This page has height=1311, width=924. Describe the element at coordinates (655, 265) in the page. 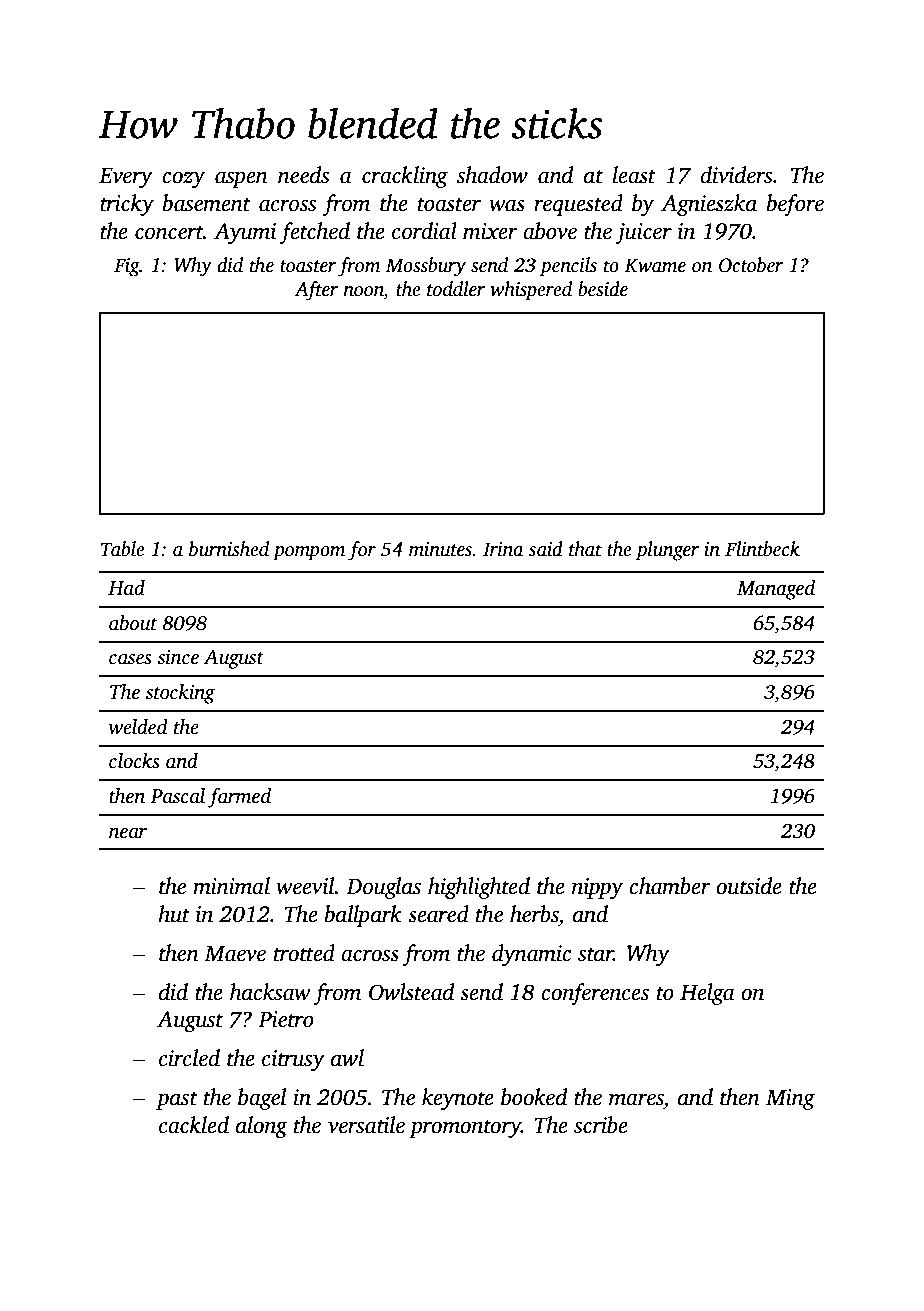

I see `Kwame` at that location.
